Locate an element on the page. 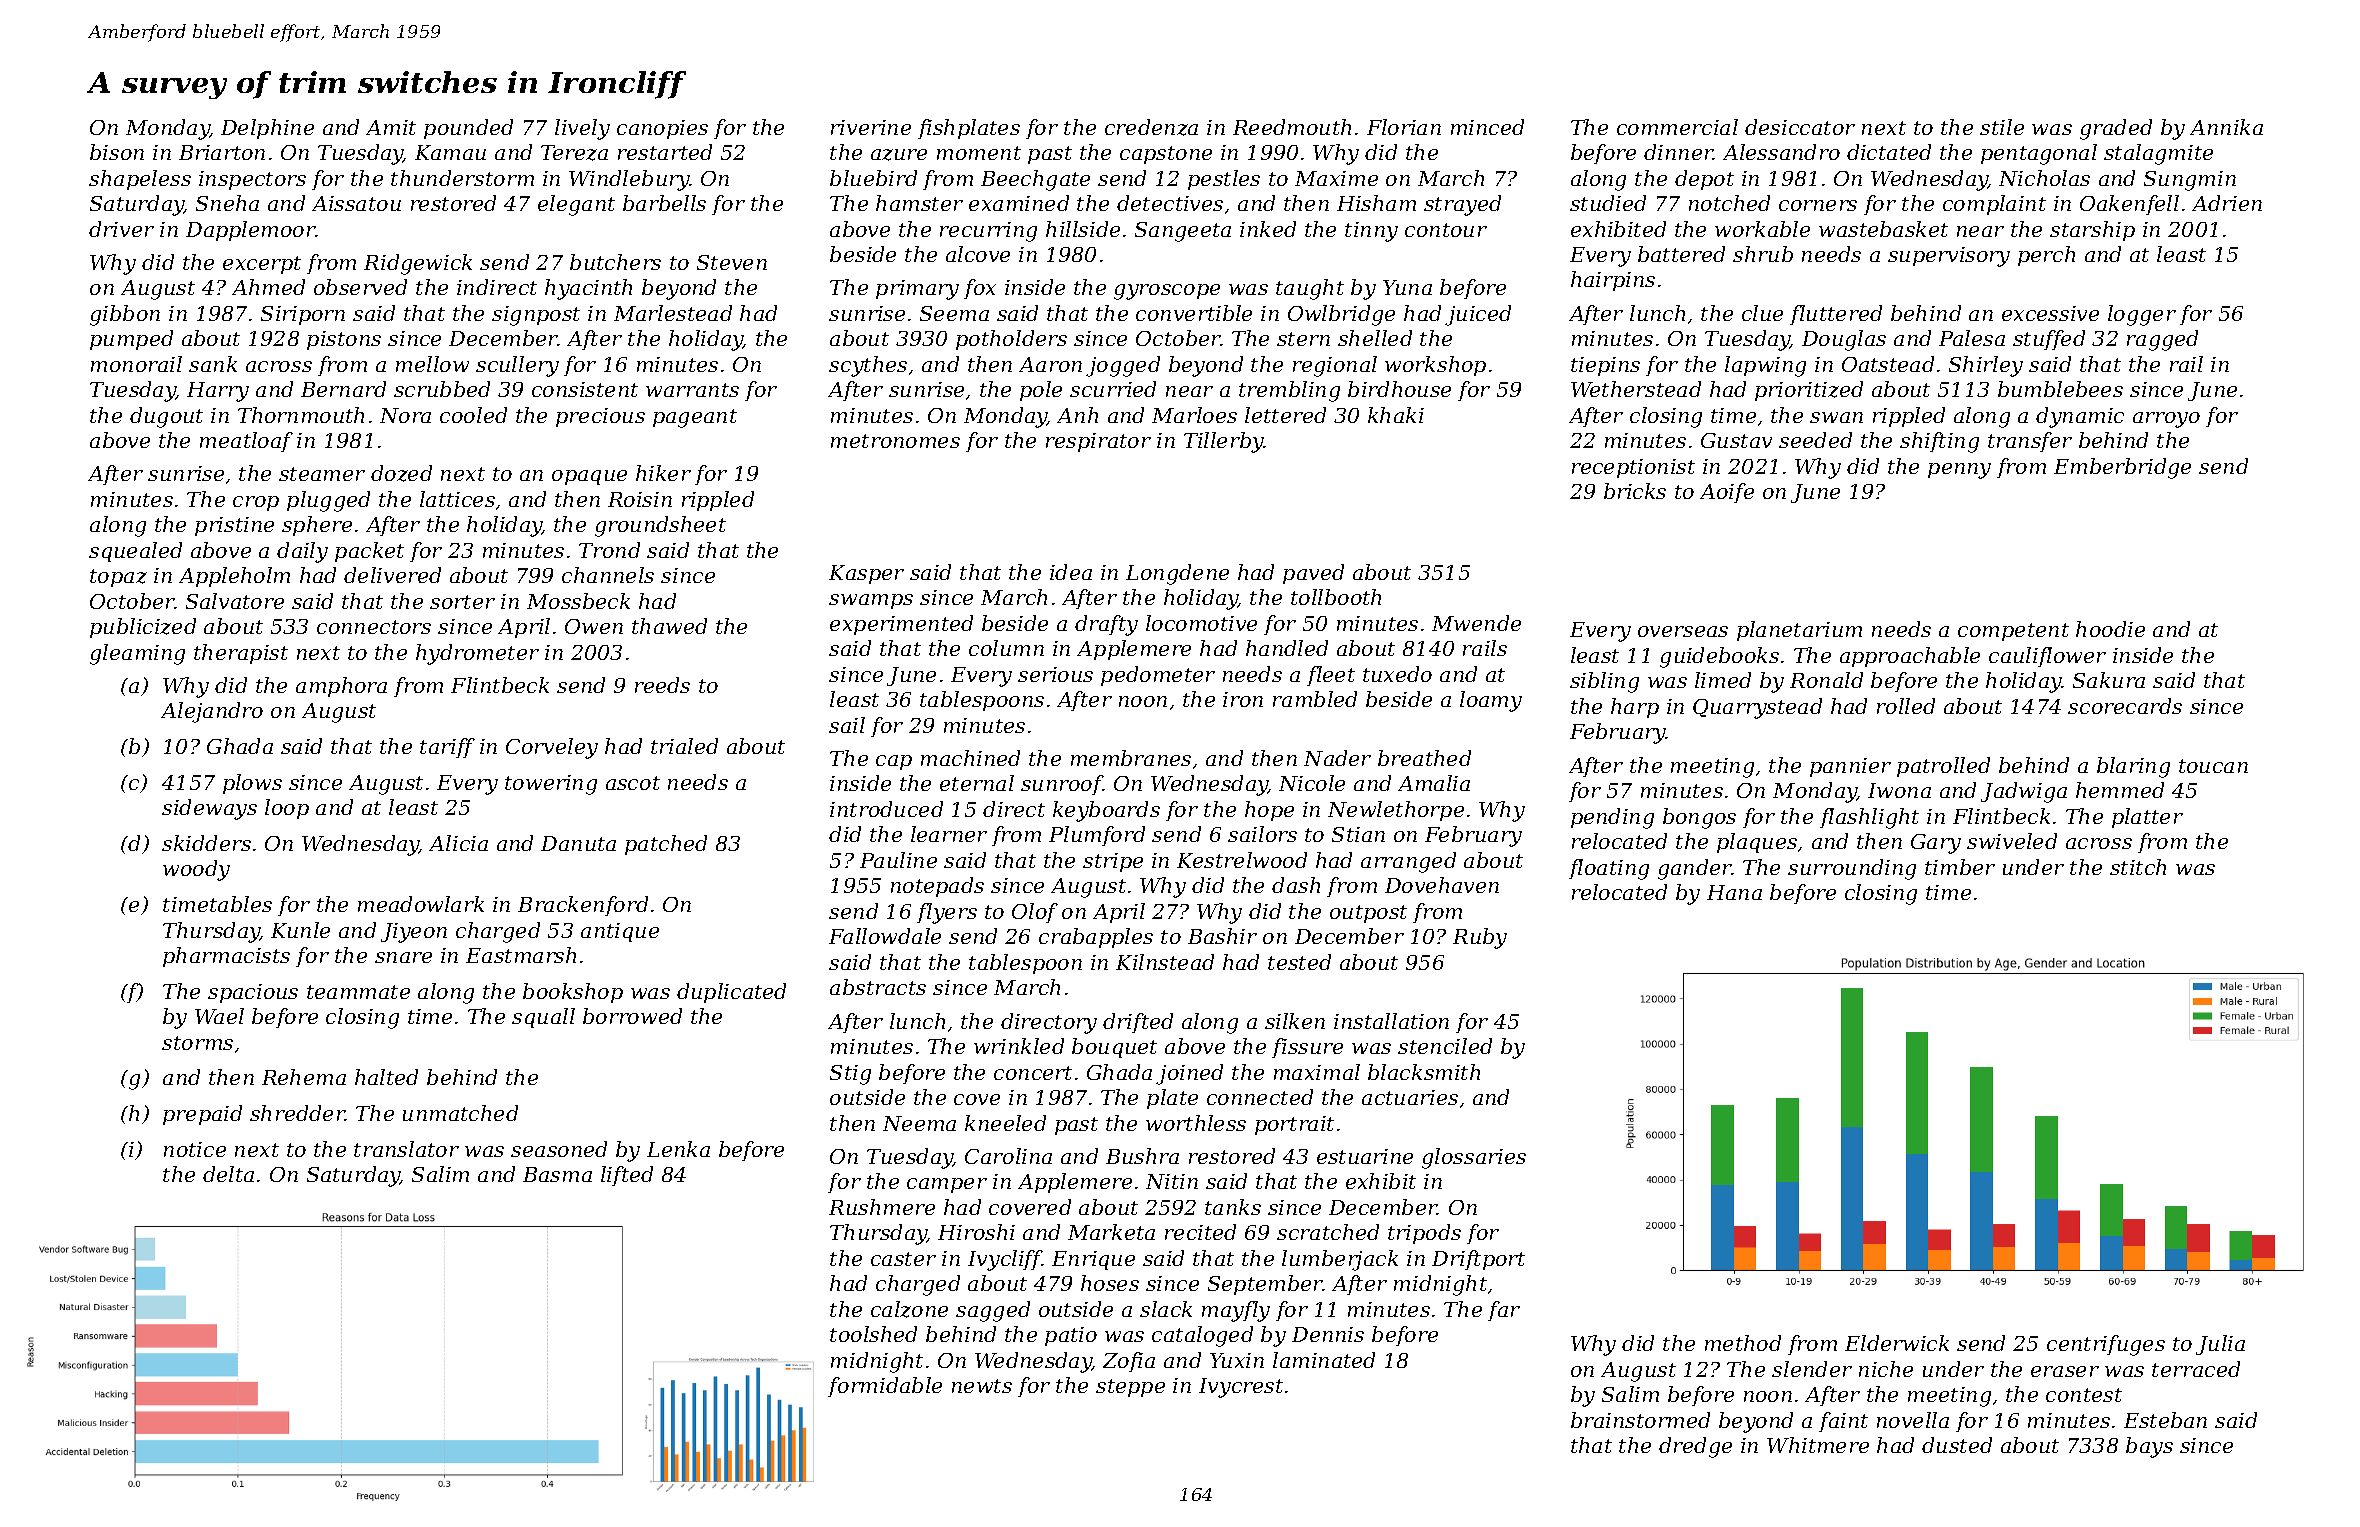 The width and height of the page is (2360, 1527). Nicole is located at coordinates (1312, 783).
